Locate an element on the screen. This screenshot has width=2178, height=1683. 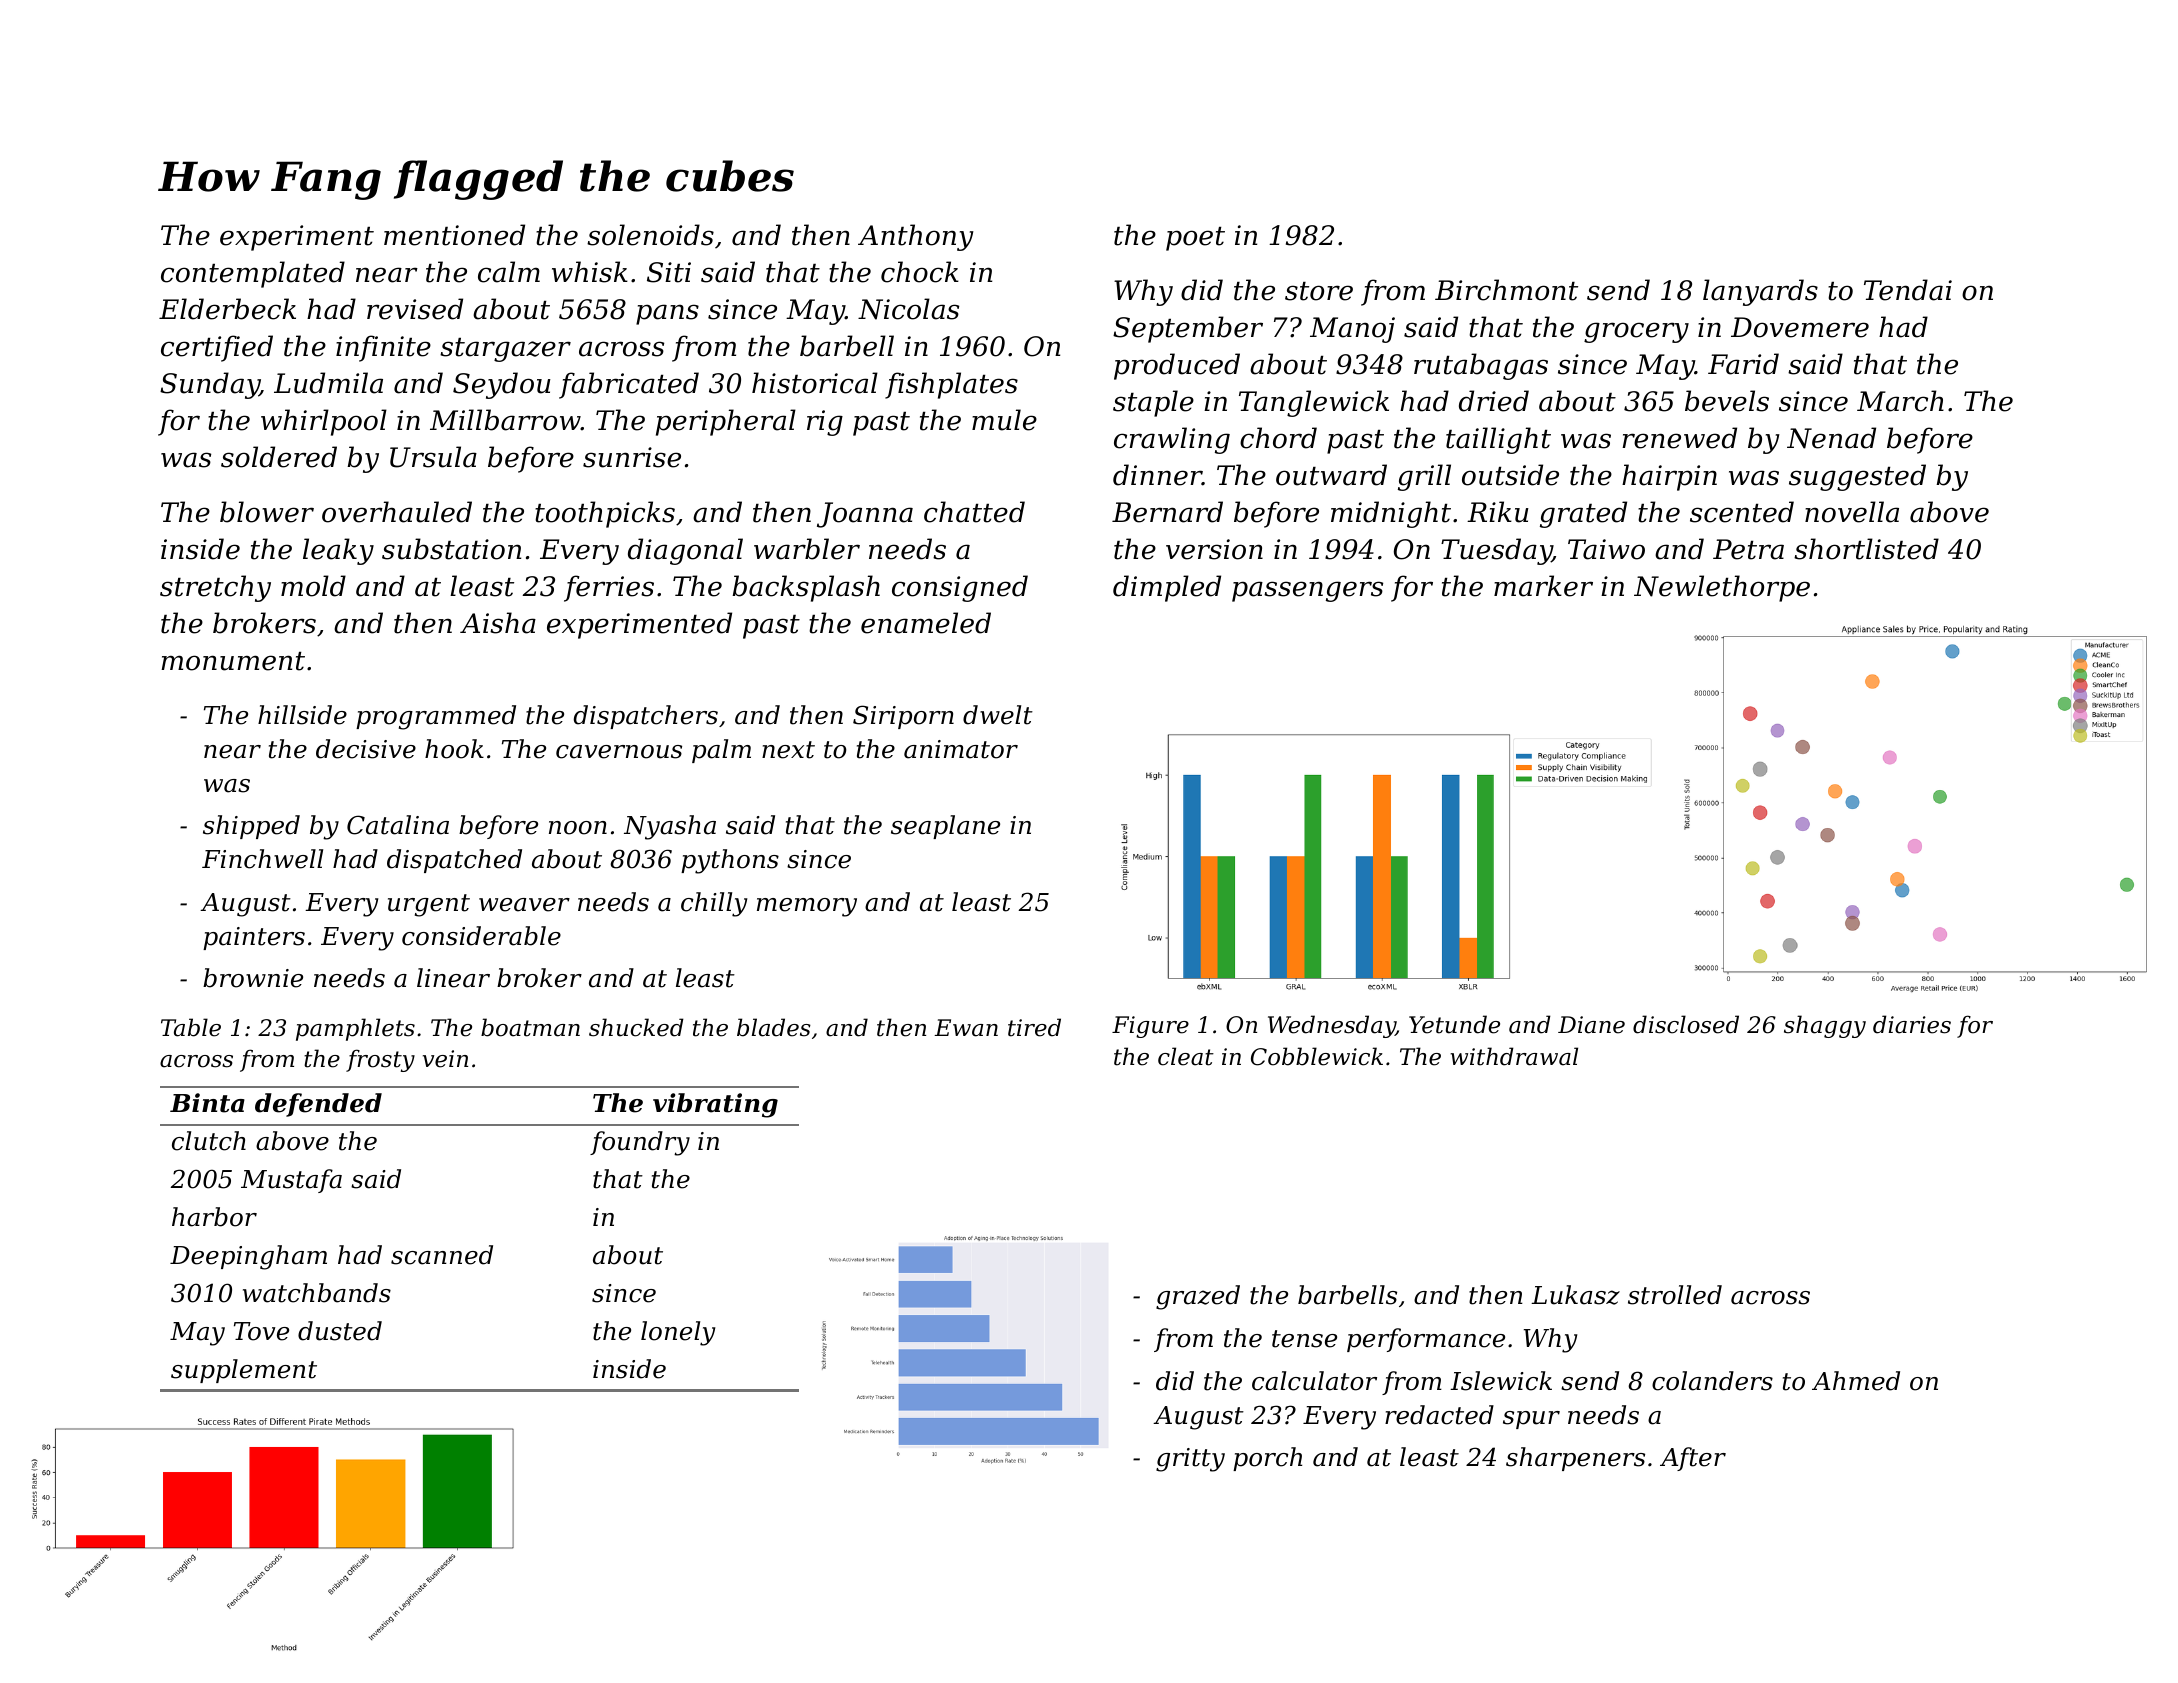
Tendai is located at coordinates (1908, 290).
